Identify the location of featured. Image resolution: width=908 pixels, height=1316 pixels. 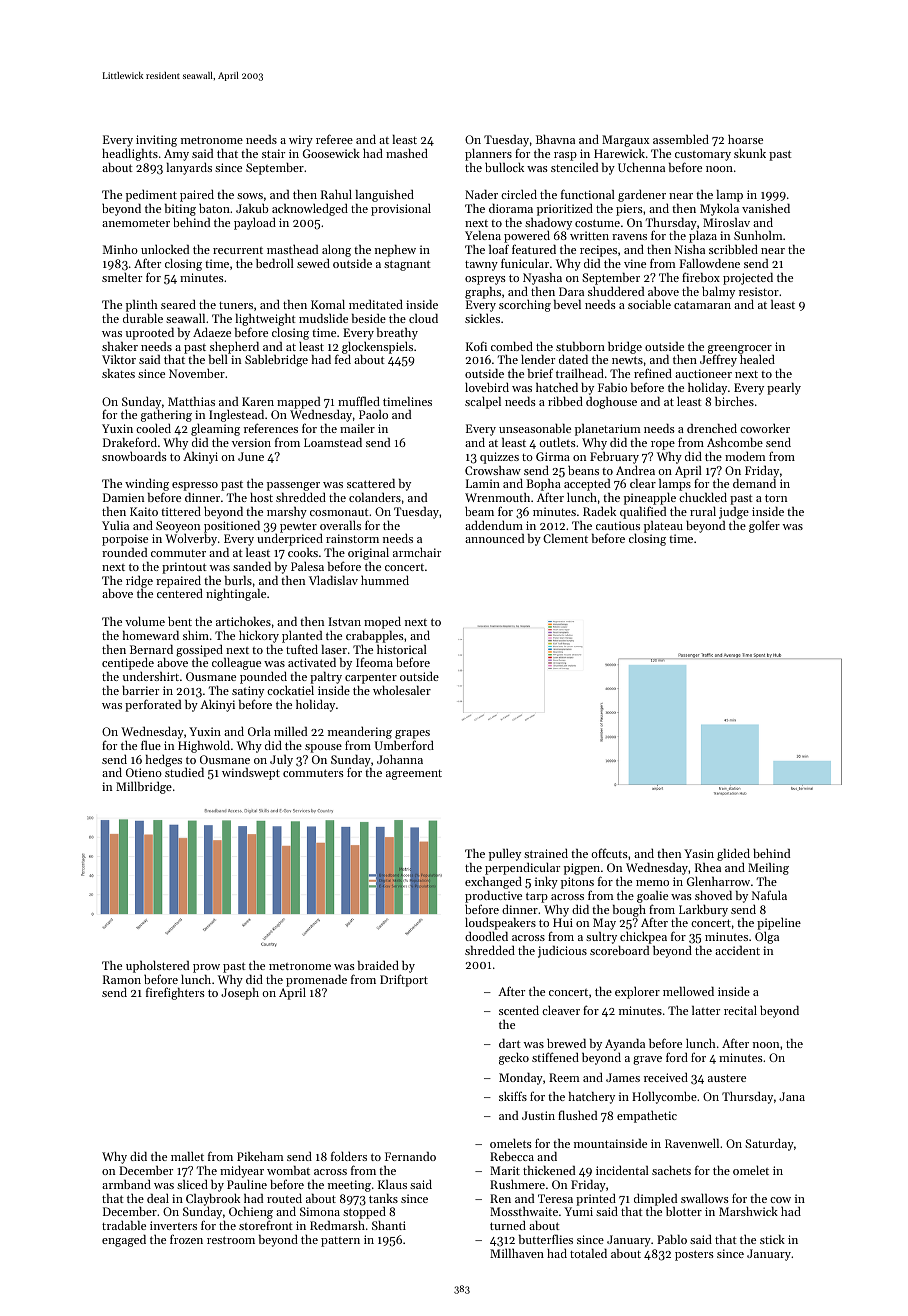
(534, 249).
